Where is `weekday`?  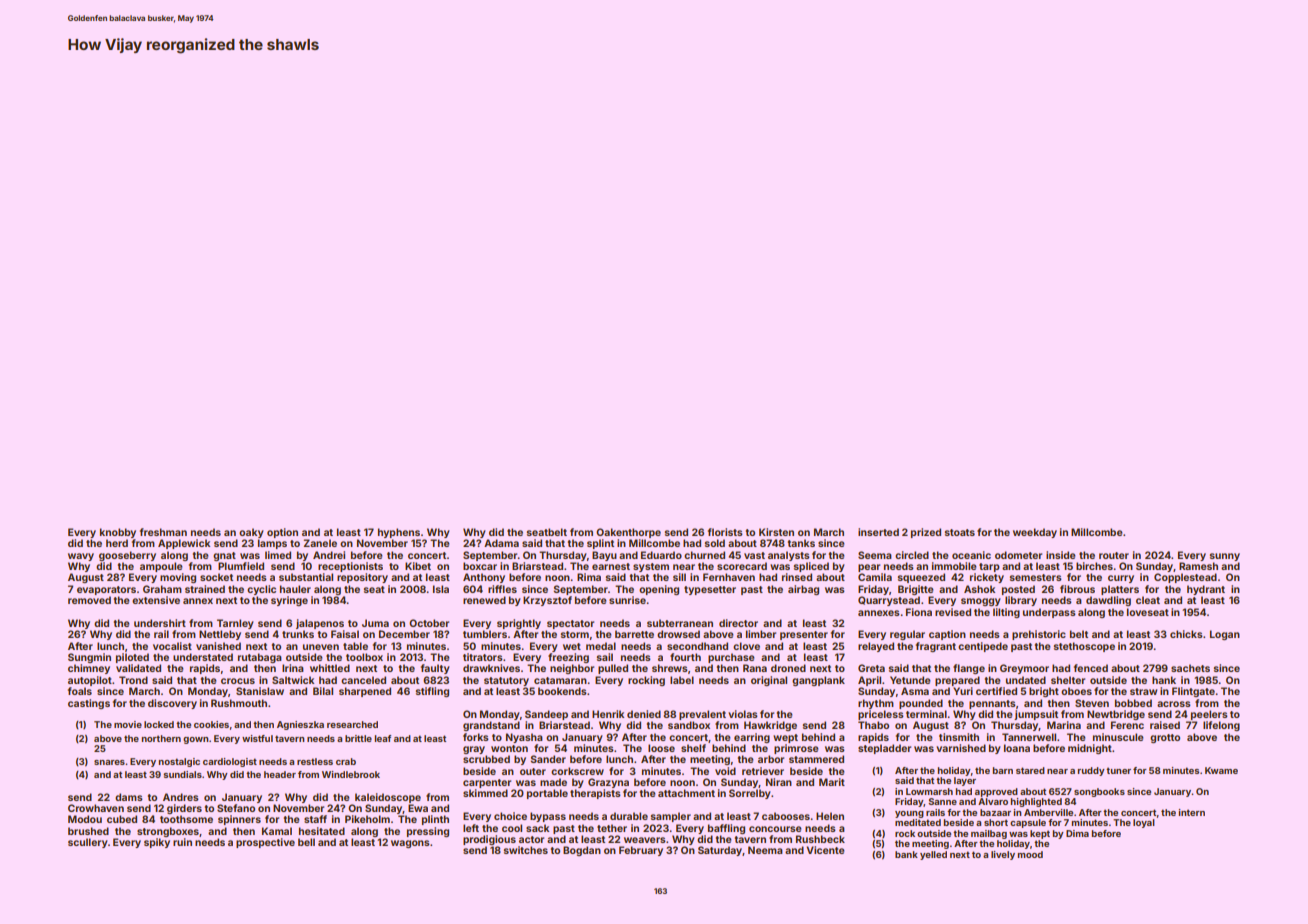 weekday is located at coordinates (1035, 533).
